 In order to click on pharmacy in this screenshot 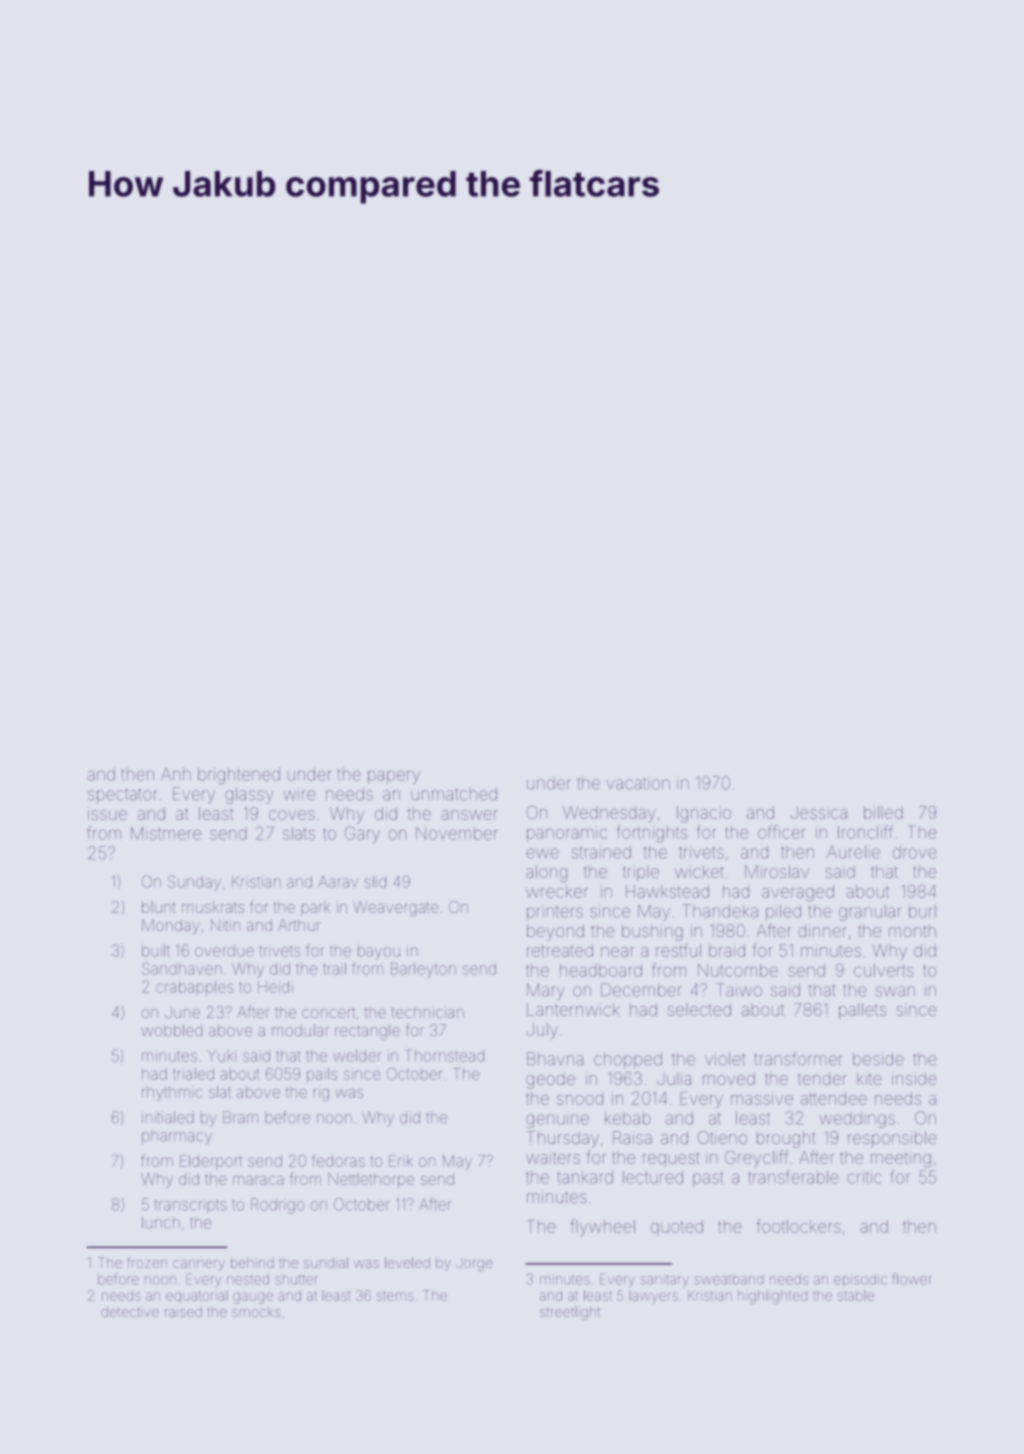, I will do `click(177, 1137)`.
